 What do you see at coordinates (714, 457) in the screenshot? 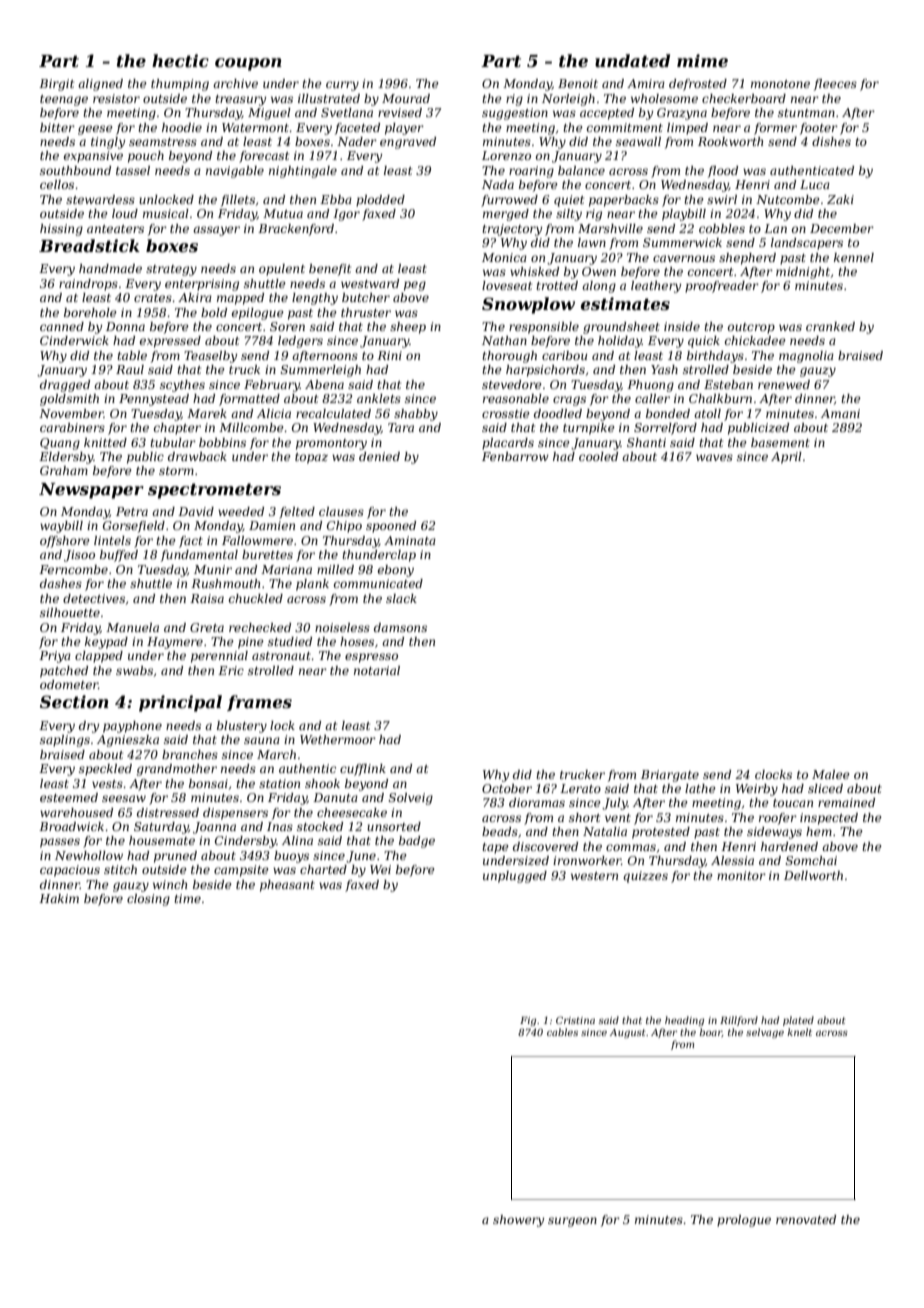
I see `waves` at bounding box center [714, 457].
